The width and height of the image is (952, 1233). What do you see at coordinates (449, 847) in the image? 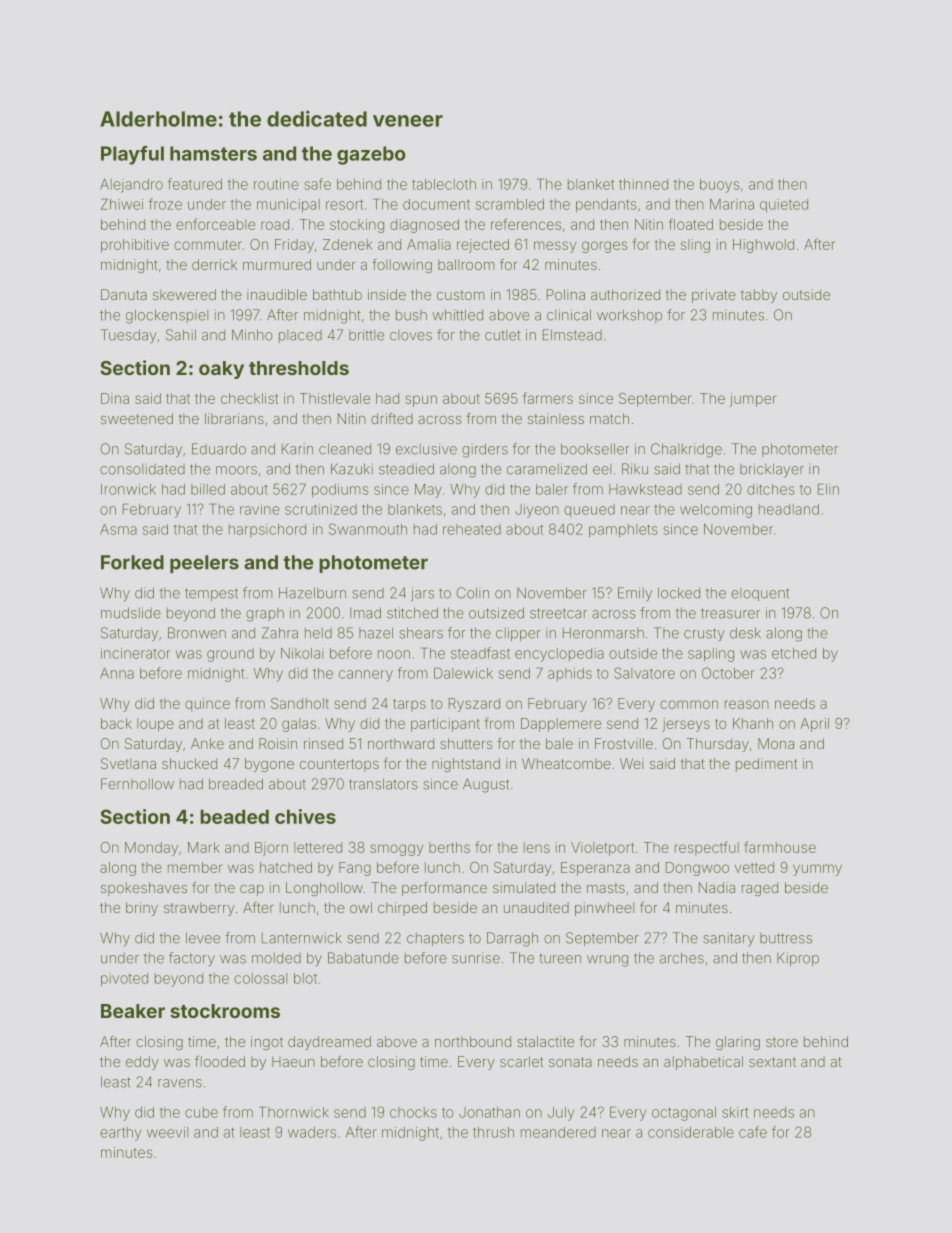
I see `berths` at bounding box center [449, 847].
